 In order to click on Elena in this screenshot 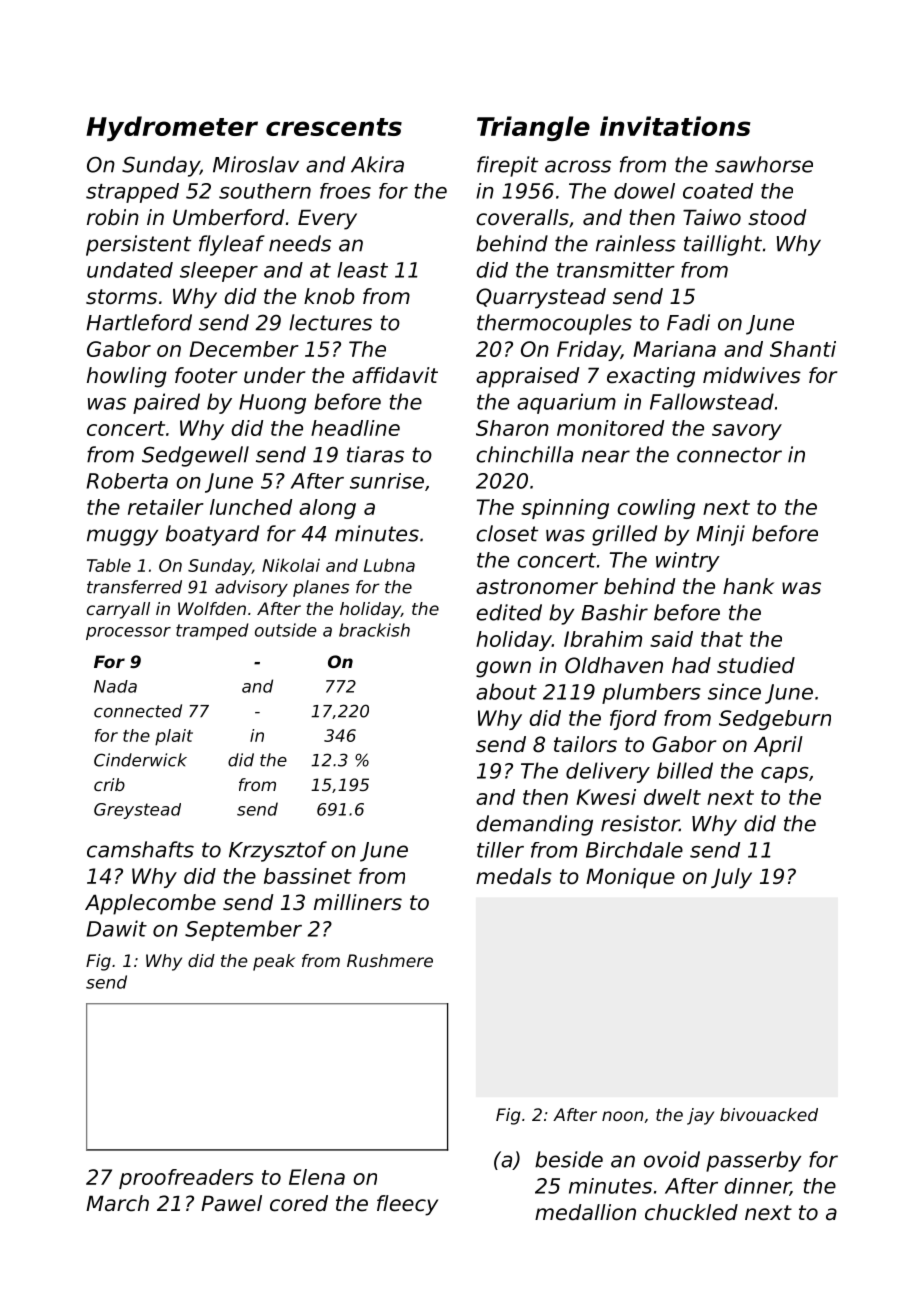, I will do `click(317, 1177)`.
